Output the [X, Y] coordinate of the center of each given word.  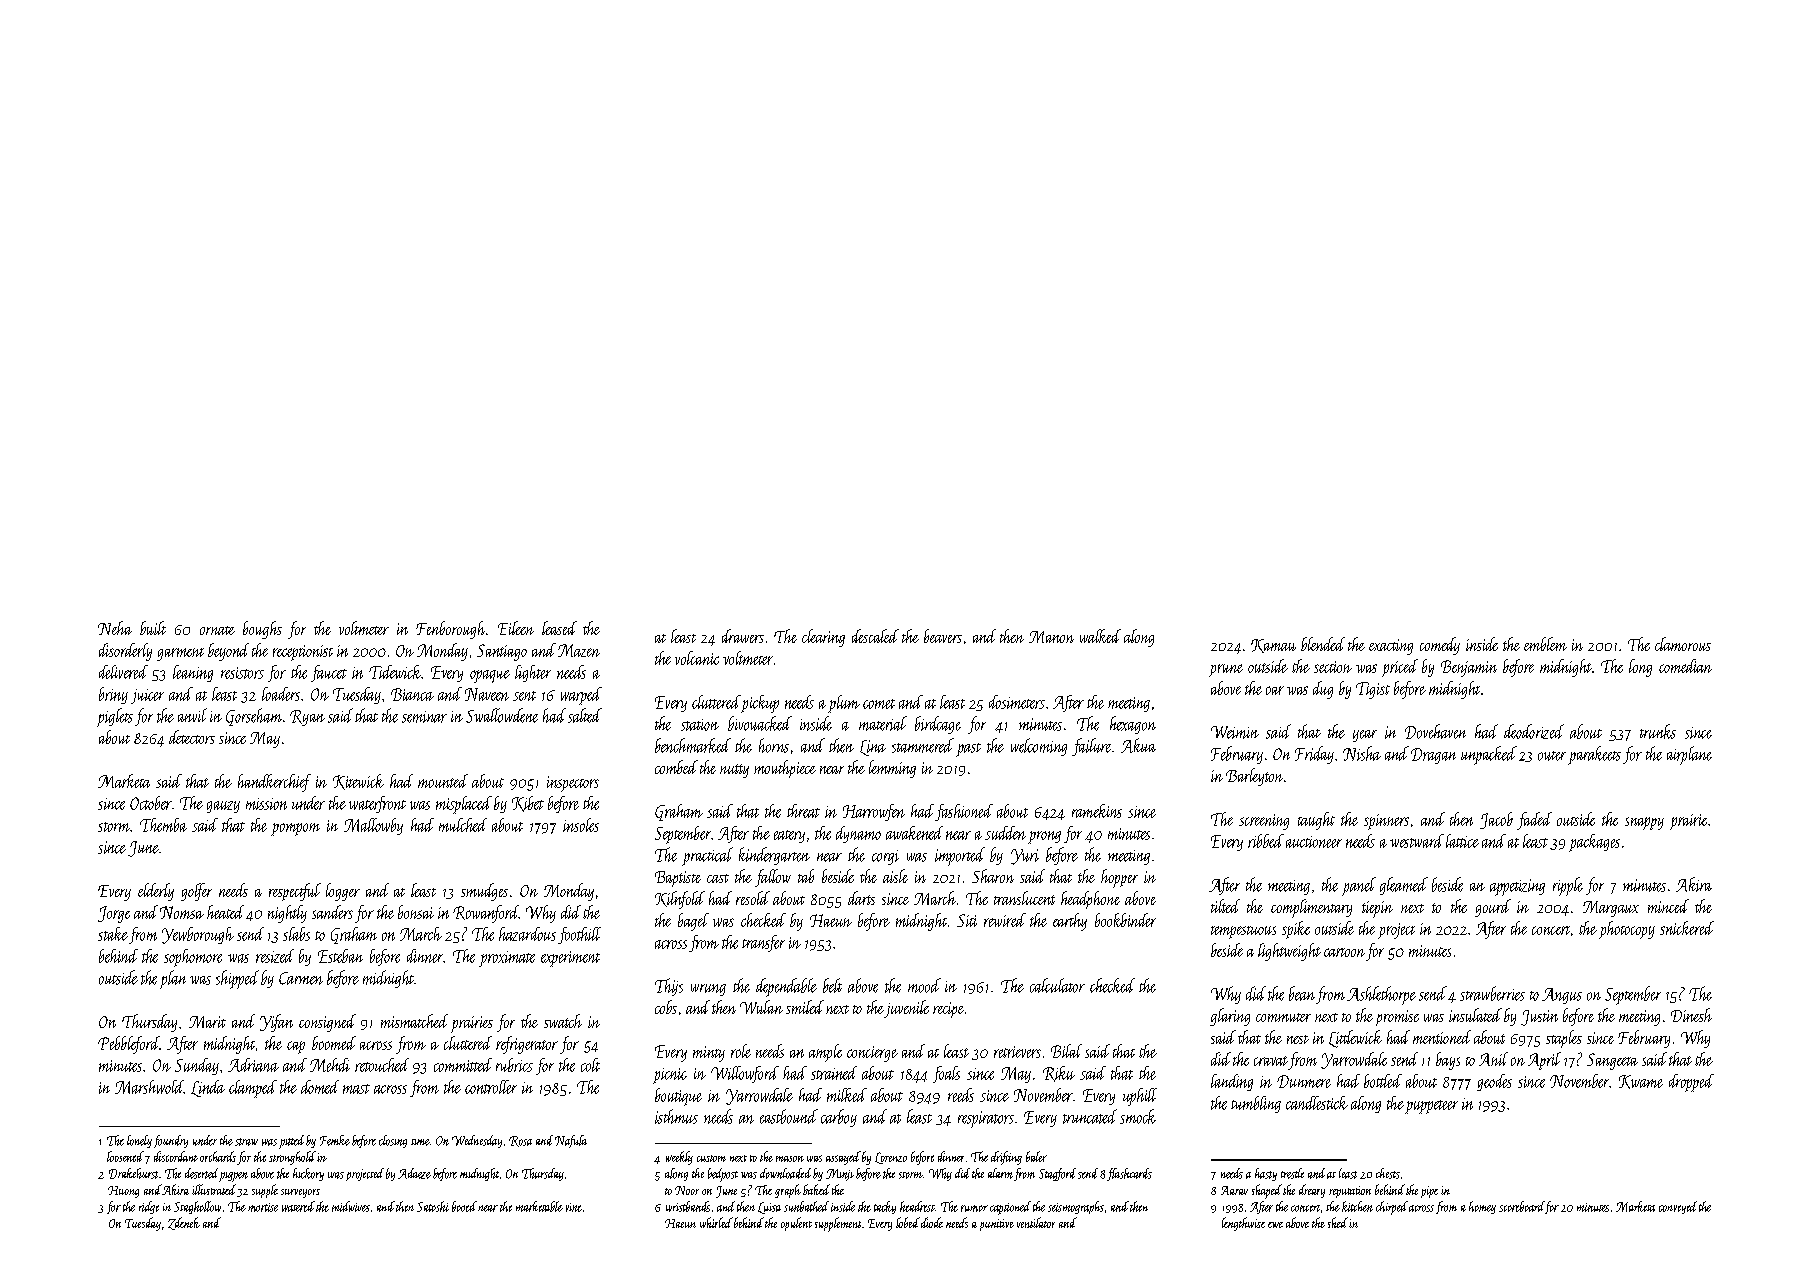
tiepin [1377, 909]
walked [1100, 636]
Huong [123, 1192]
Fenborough [450, 630]
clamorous [1683, 644]
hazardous [527, 934]
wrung [708, 990]
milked [847, 1095]
